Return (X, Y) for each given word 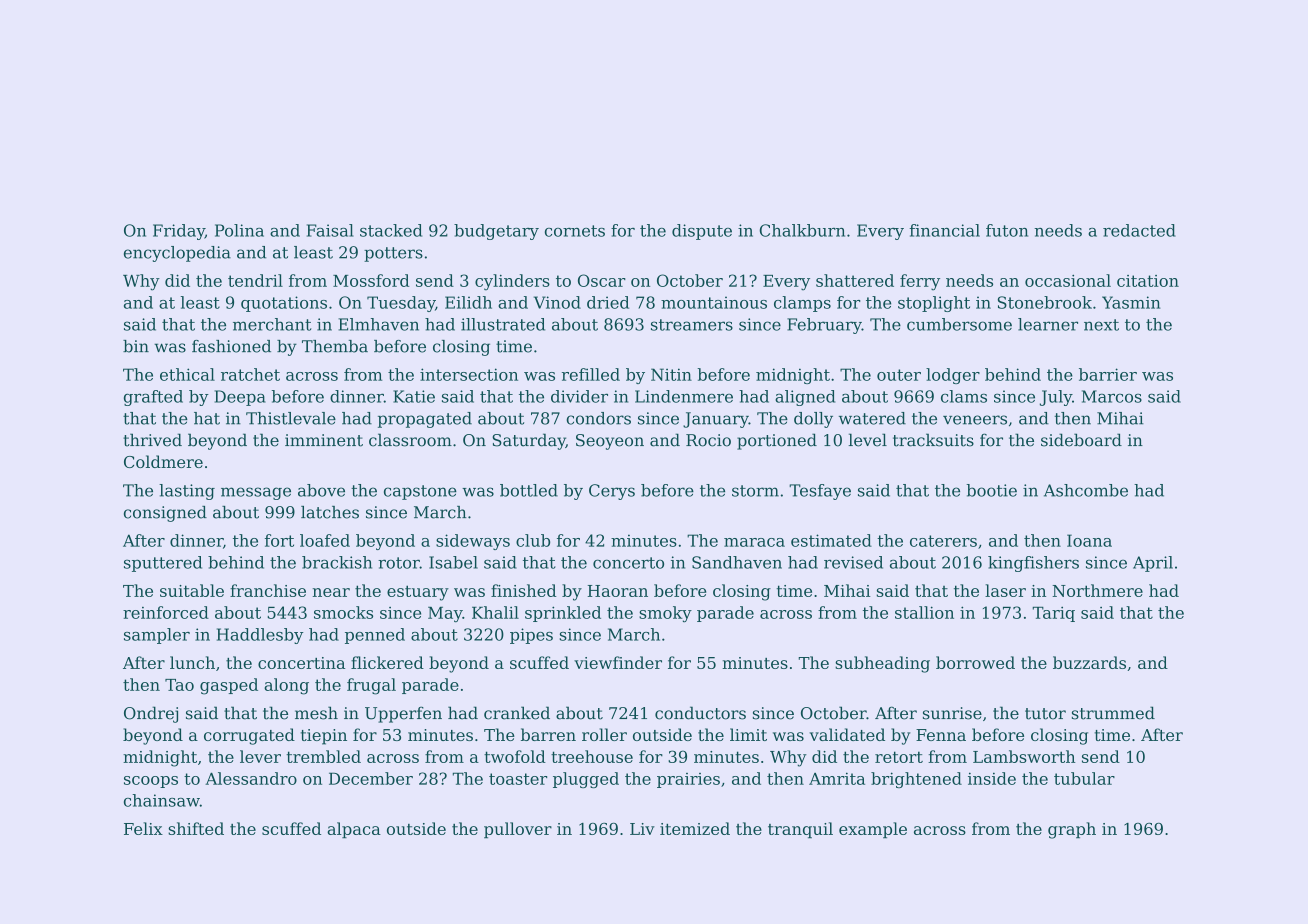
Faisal (330, 230)
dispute (702, 232)
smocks (343, 612)
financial (944, 230)
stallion (924, 612)
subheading (882, 664)
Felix (143, 828)
